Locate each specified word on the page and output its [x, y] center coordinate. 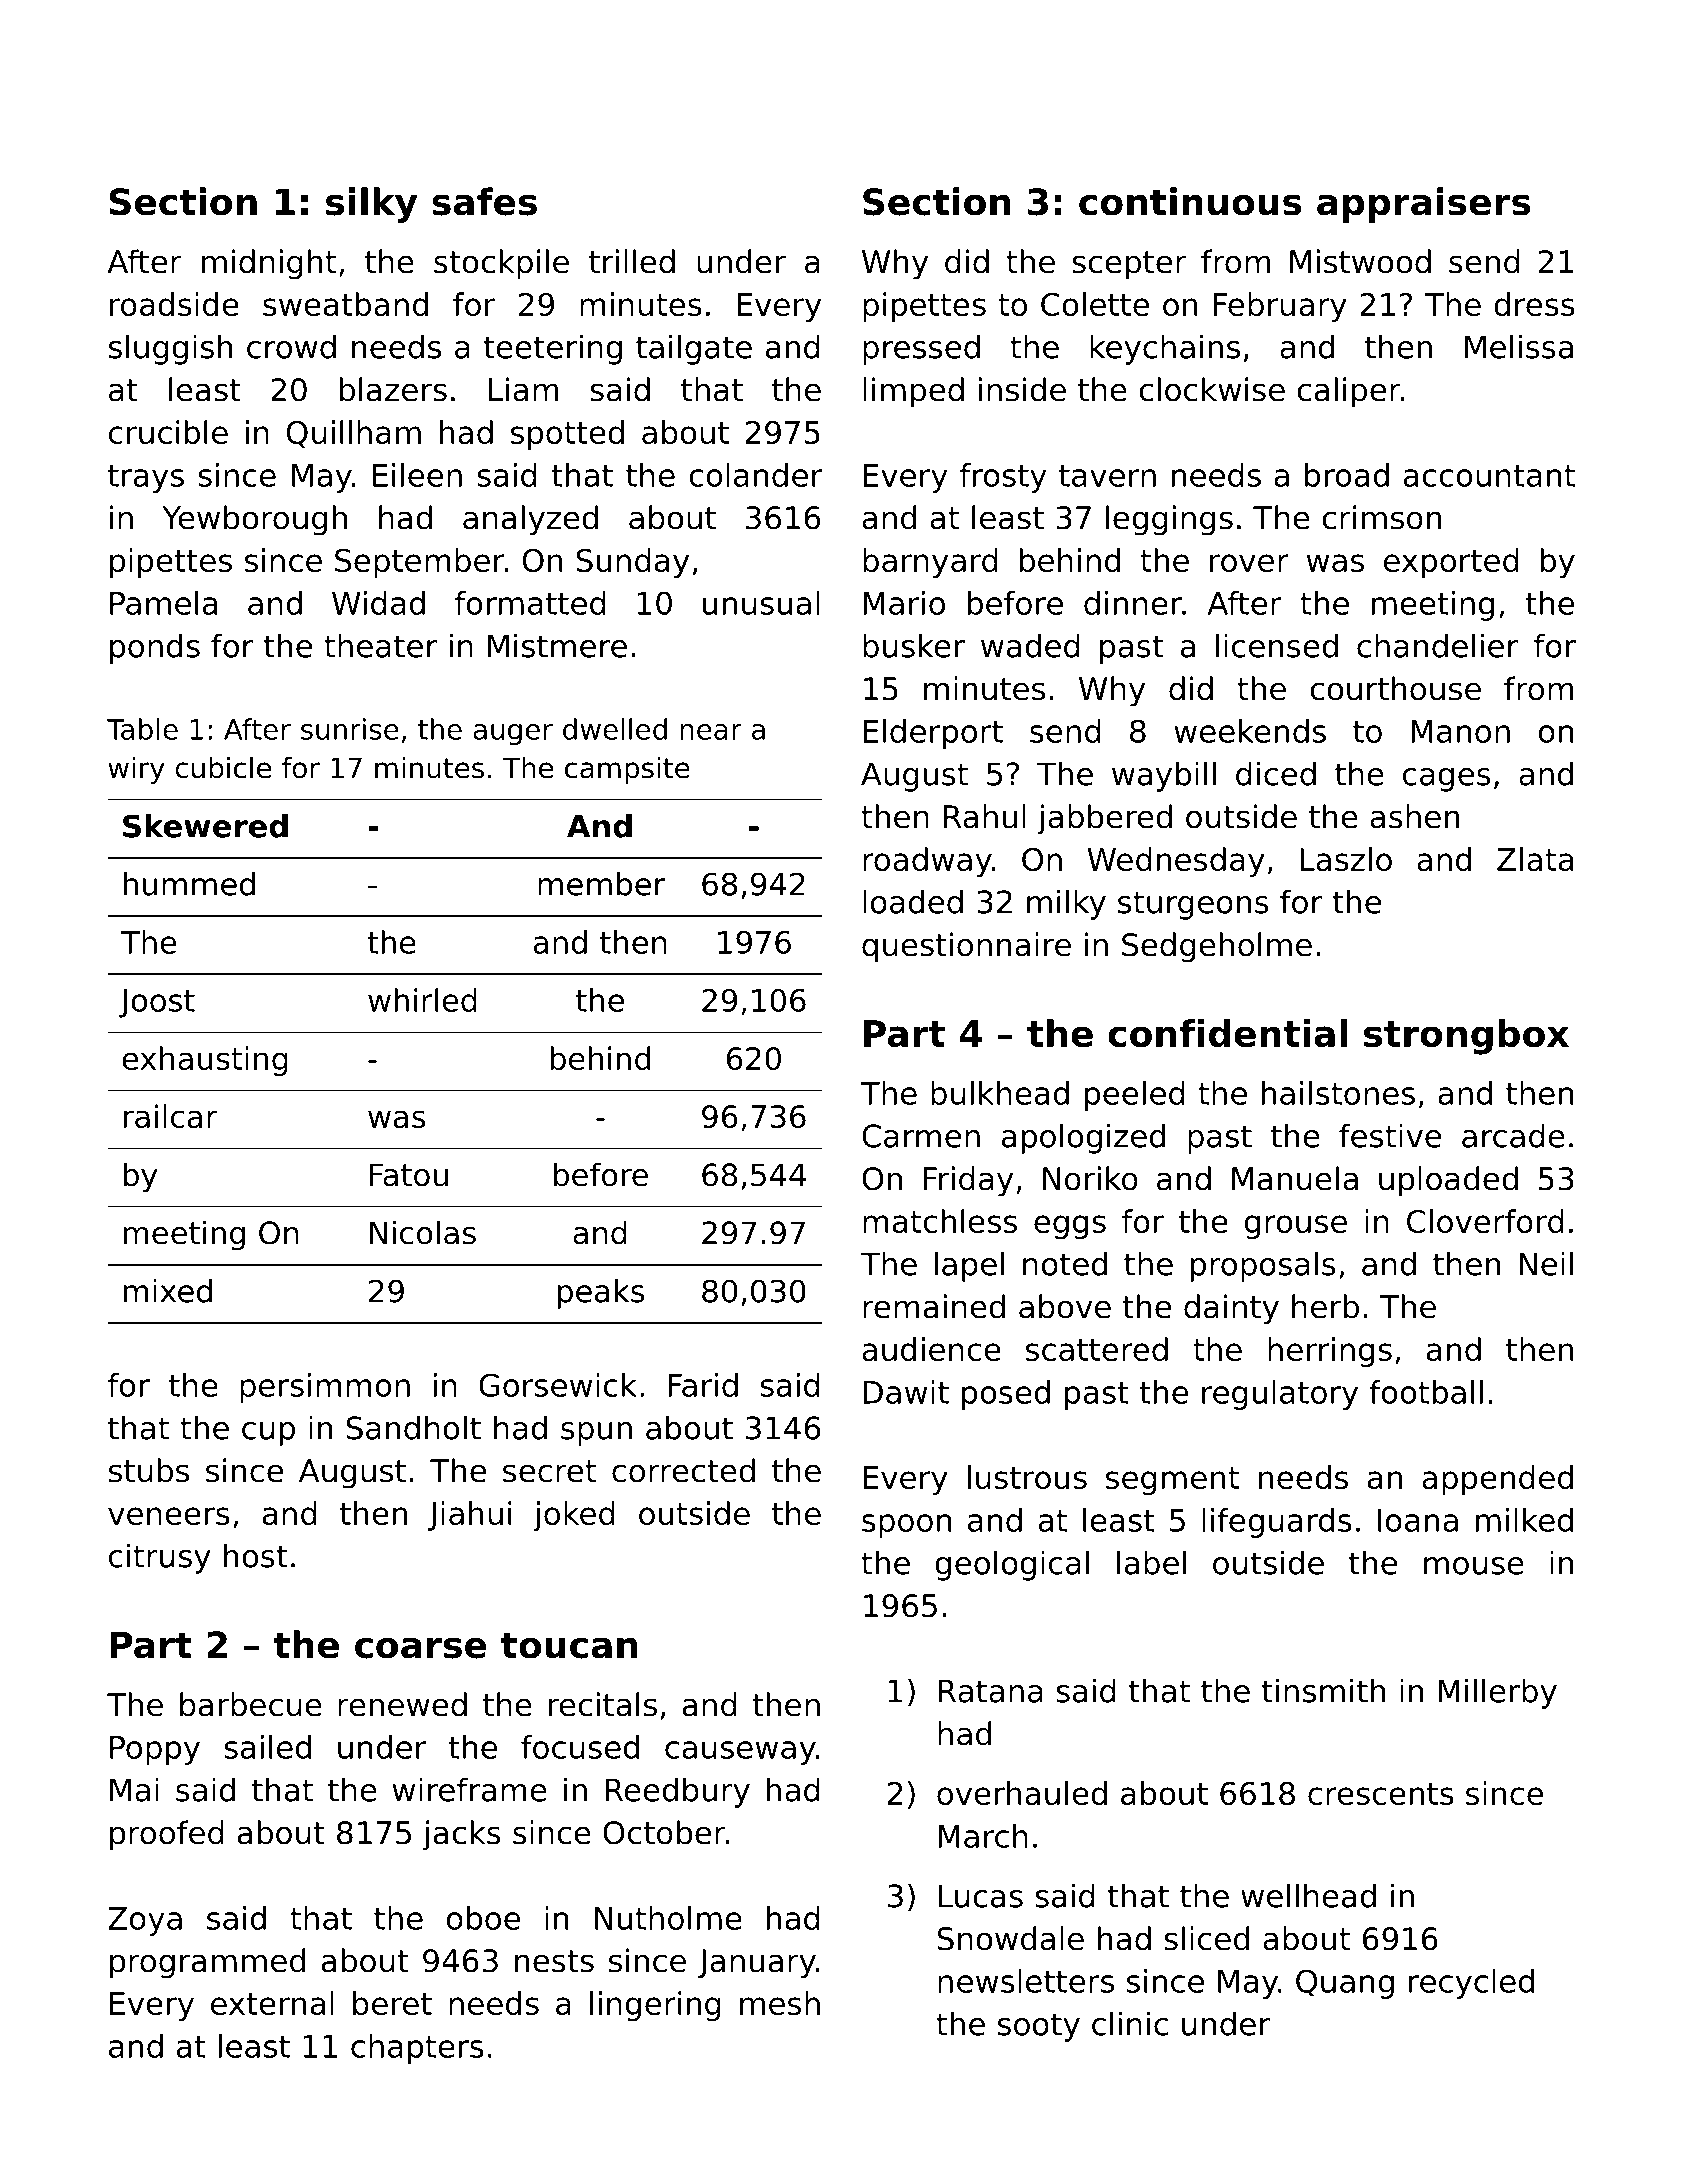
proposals [1263, 1266]
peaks [601, 1294]
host [256, 1555]
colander [755, 475]
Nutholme [668, 1918]
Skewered [205, 826]
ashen [1414, 816]
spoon [906, 1526]
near [711, 732]
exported [1451, 563]
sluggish [170, 349]
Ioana [1418, 1520]
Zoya [145, 1921]
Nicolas [423, 1232]
